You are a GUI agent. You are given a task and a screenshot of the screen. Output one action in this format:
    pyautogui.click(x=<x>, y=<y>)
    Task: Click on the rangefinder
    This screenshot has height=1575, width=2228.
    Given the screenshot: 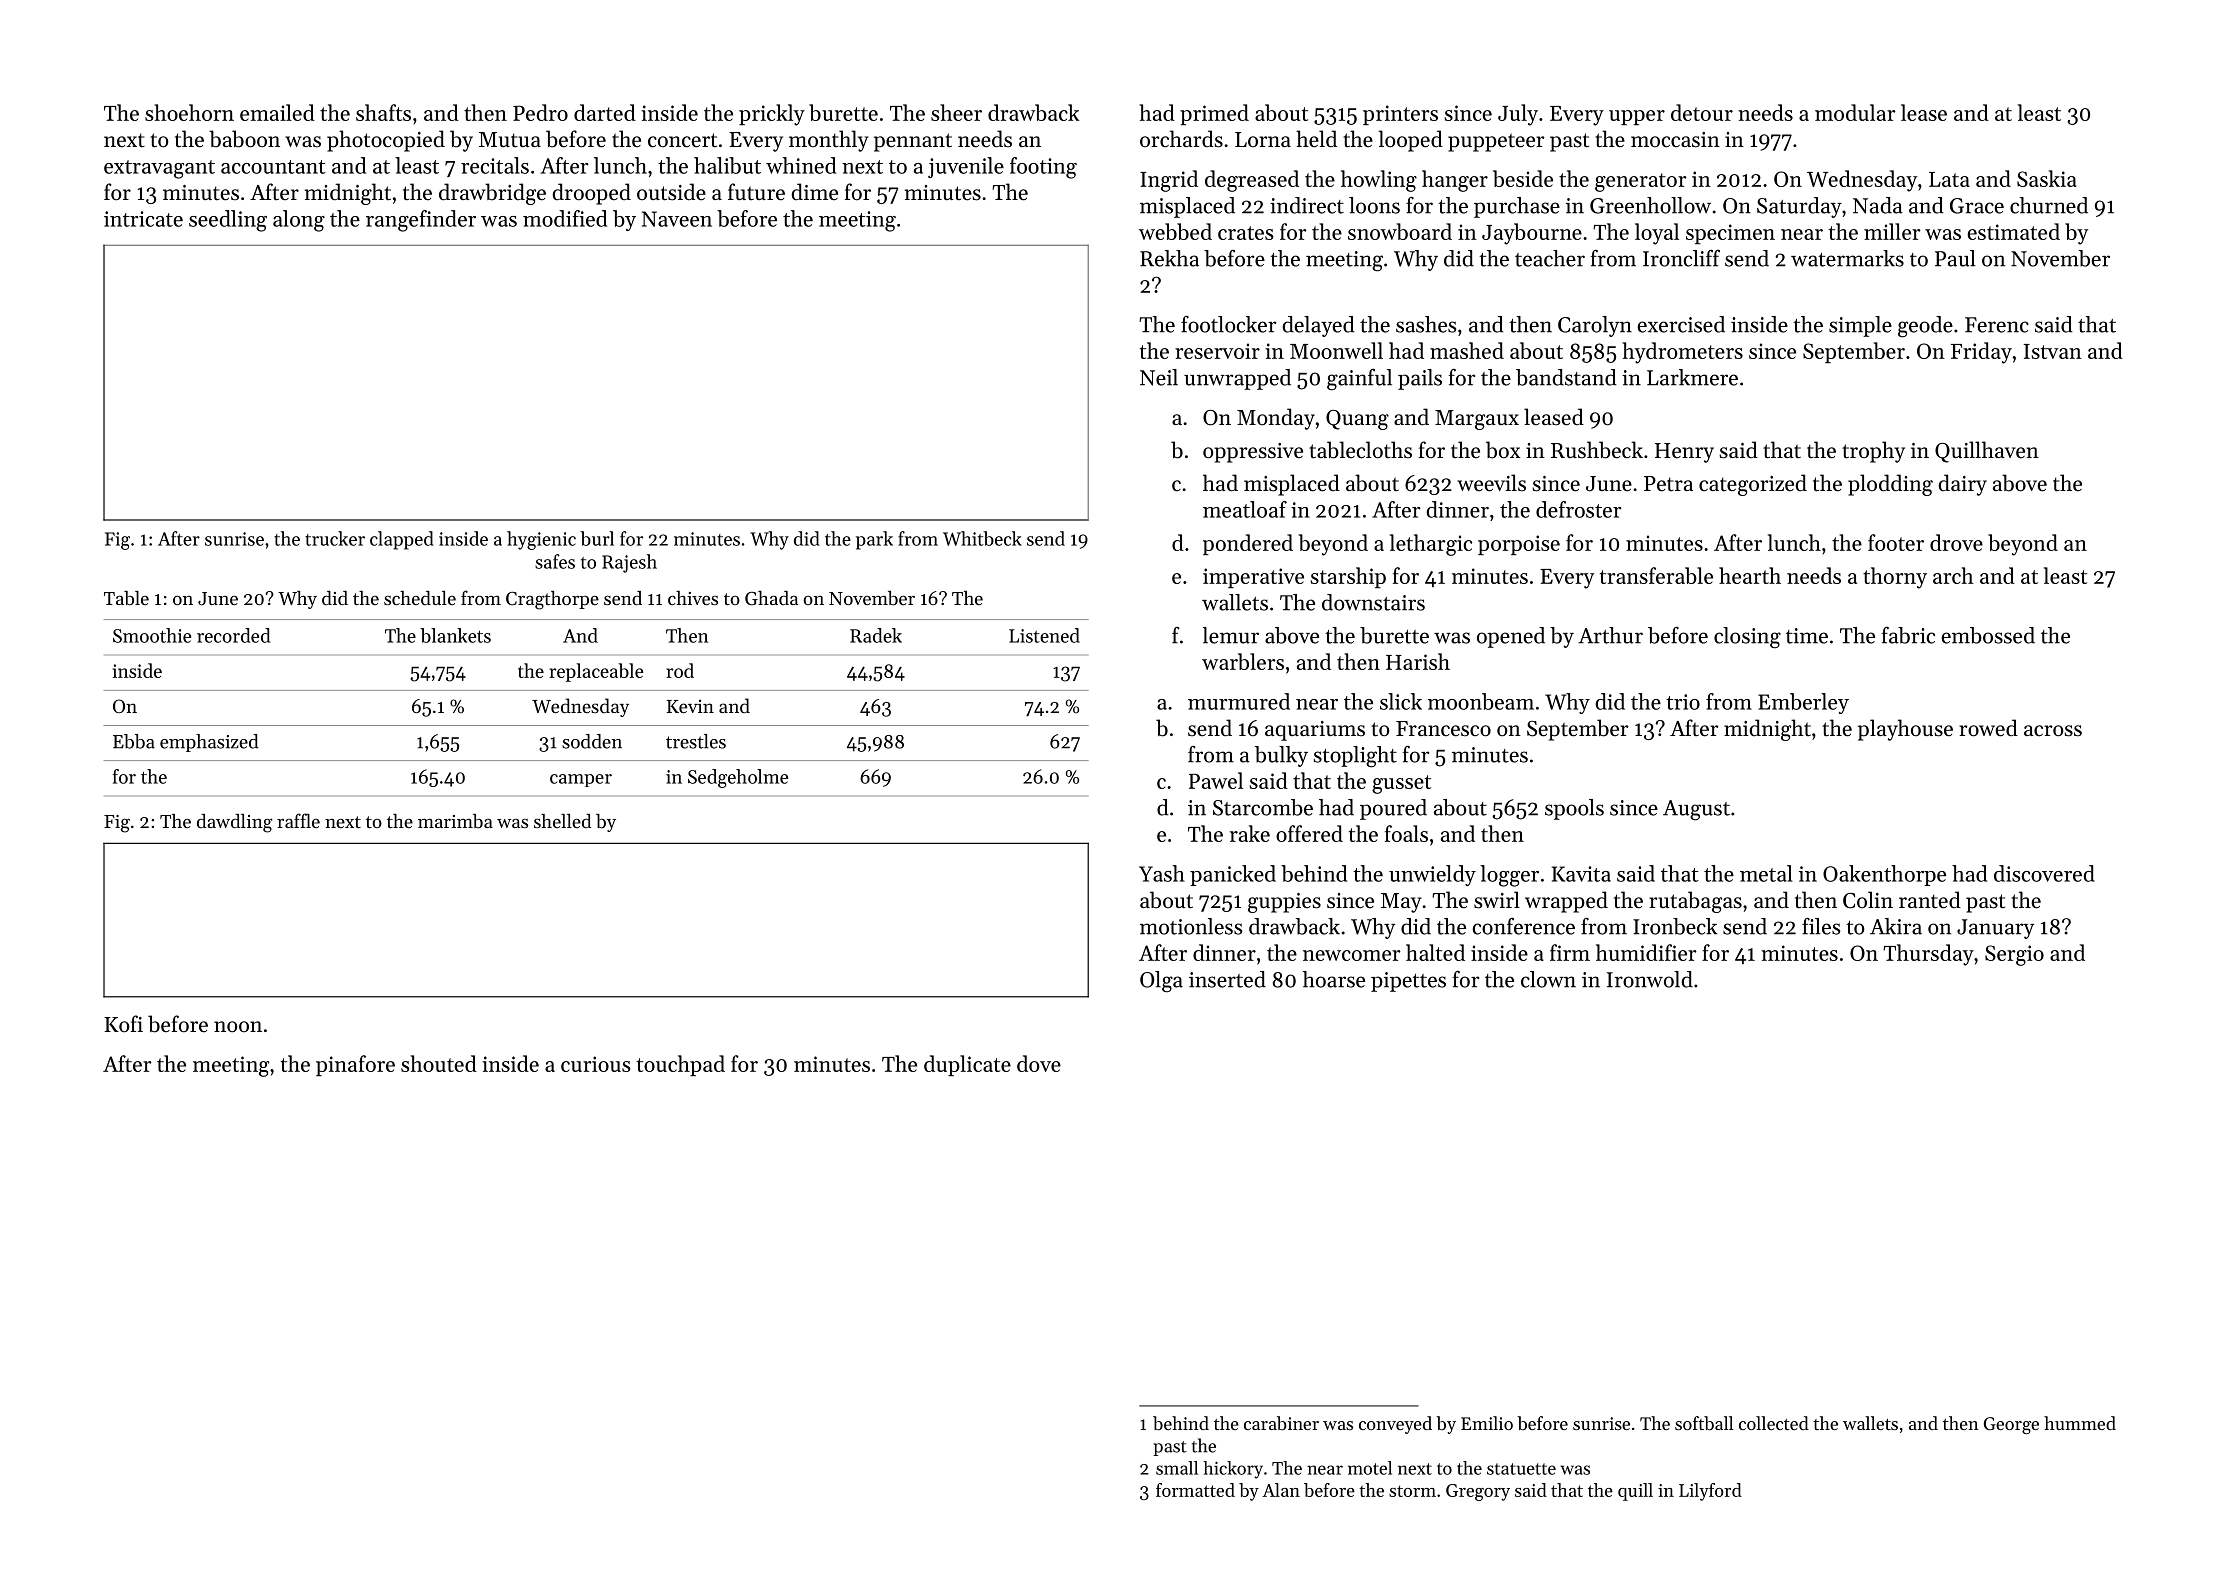 What is the action you would take?
    pyautogui.click(x=421, y=221)
